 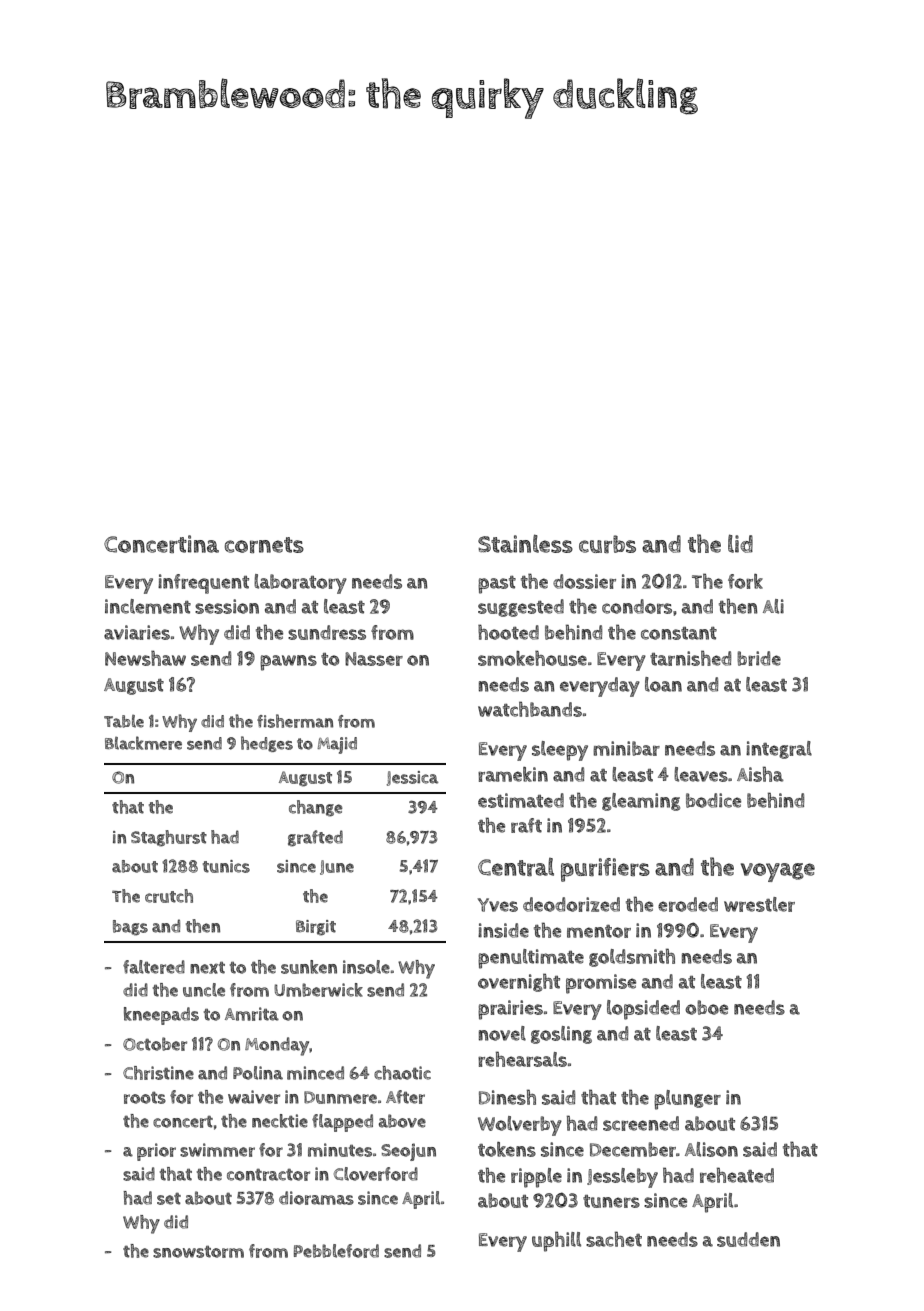 What do you see at coordinates (169, 838) in the screenshot?
I see `Staghurst` at bounding box center [169, 838].
